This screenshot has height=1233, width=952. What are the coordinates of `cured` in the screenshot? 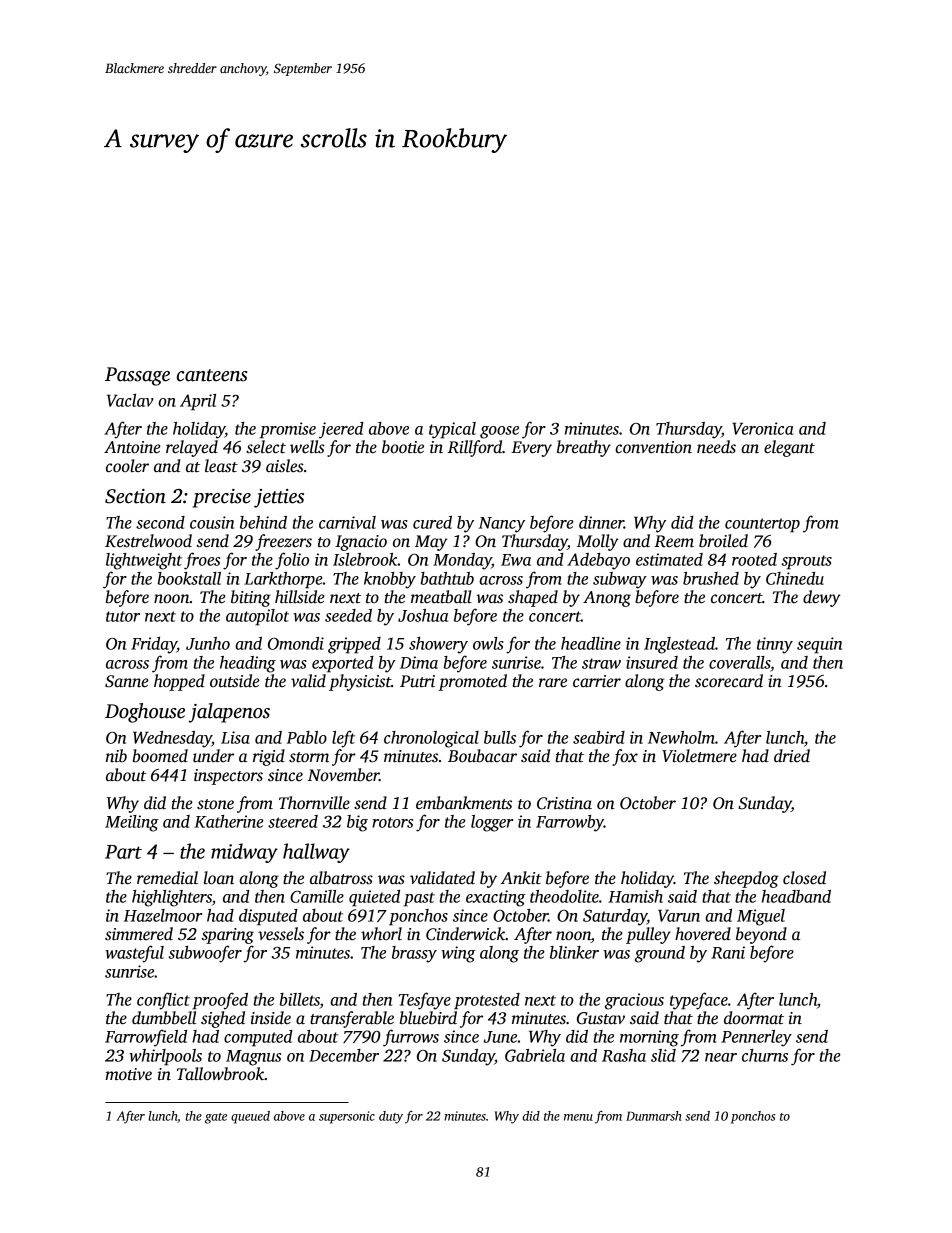 It's located at (432, 522).
